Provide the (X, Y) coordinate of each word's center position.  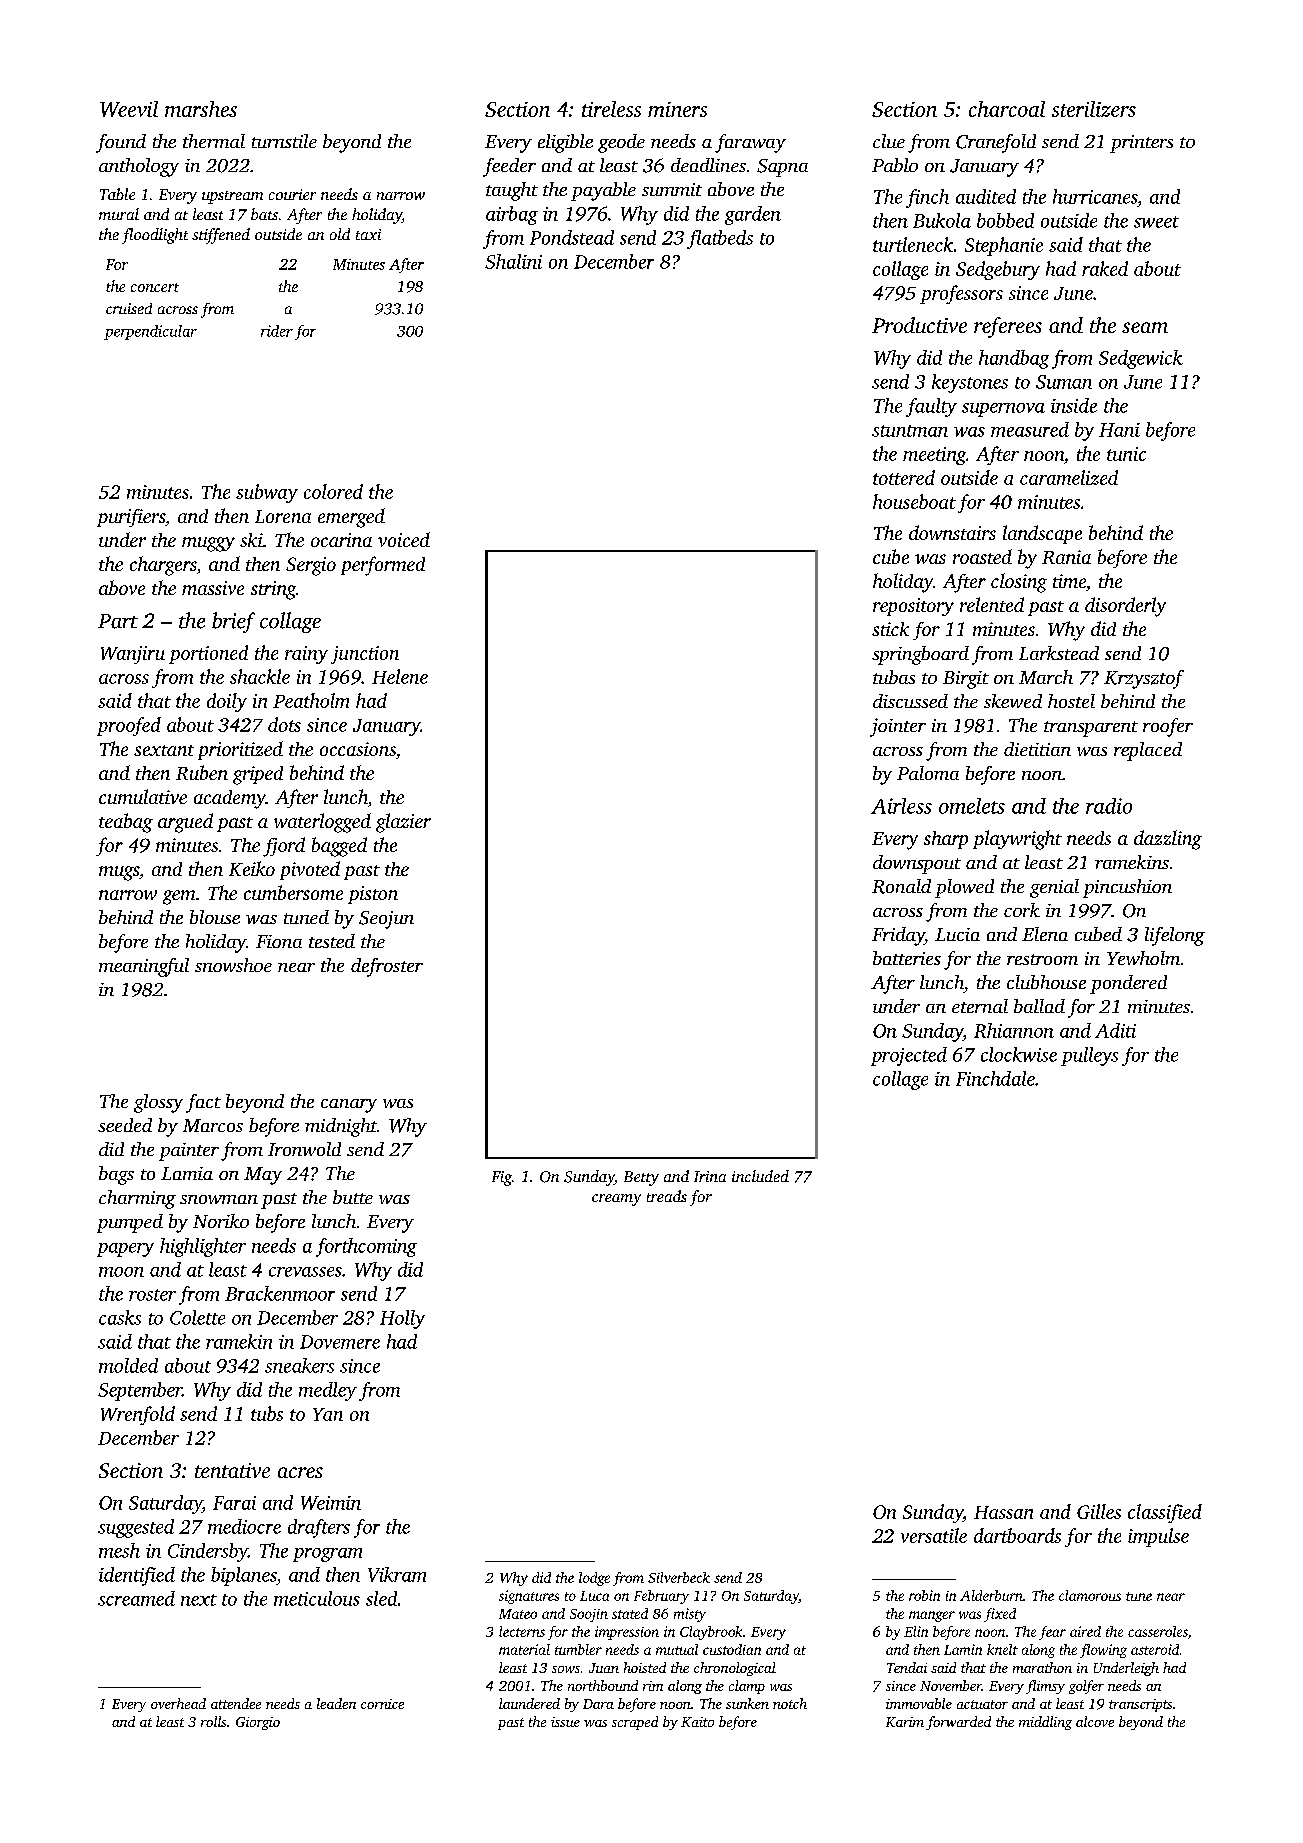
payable (603, 191)
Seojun (386, 920)
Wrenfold (138, 1415)
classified (1165, 1513)
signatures (529, 1597)
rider (277, 331)
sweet (1156, 222)
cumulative (143, 796)
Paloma (928, 773)
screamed (136, 1598)
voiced (404, 539)
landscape (1042, 534)
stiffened (221, 236)
